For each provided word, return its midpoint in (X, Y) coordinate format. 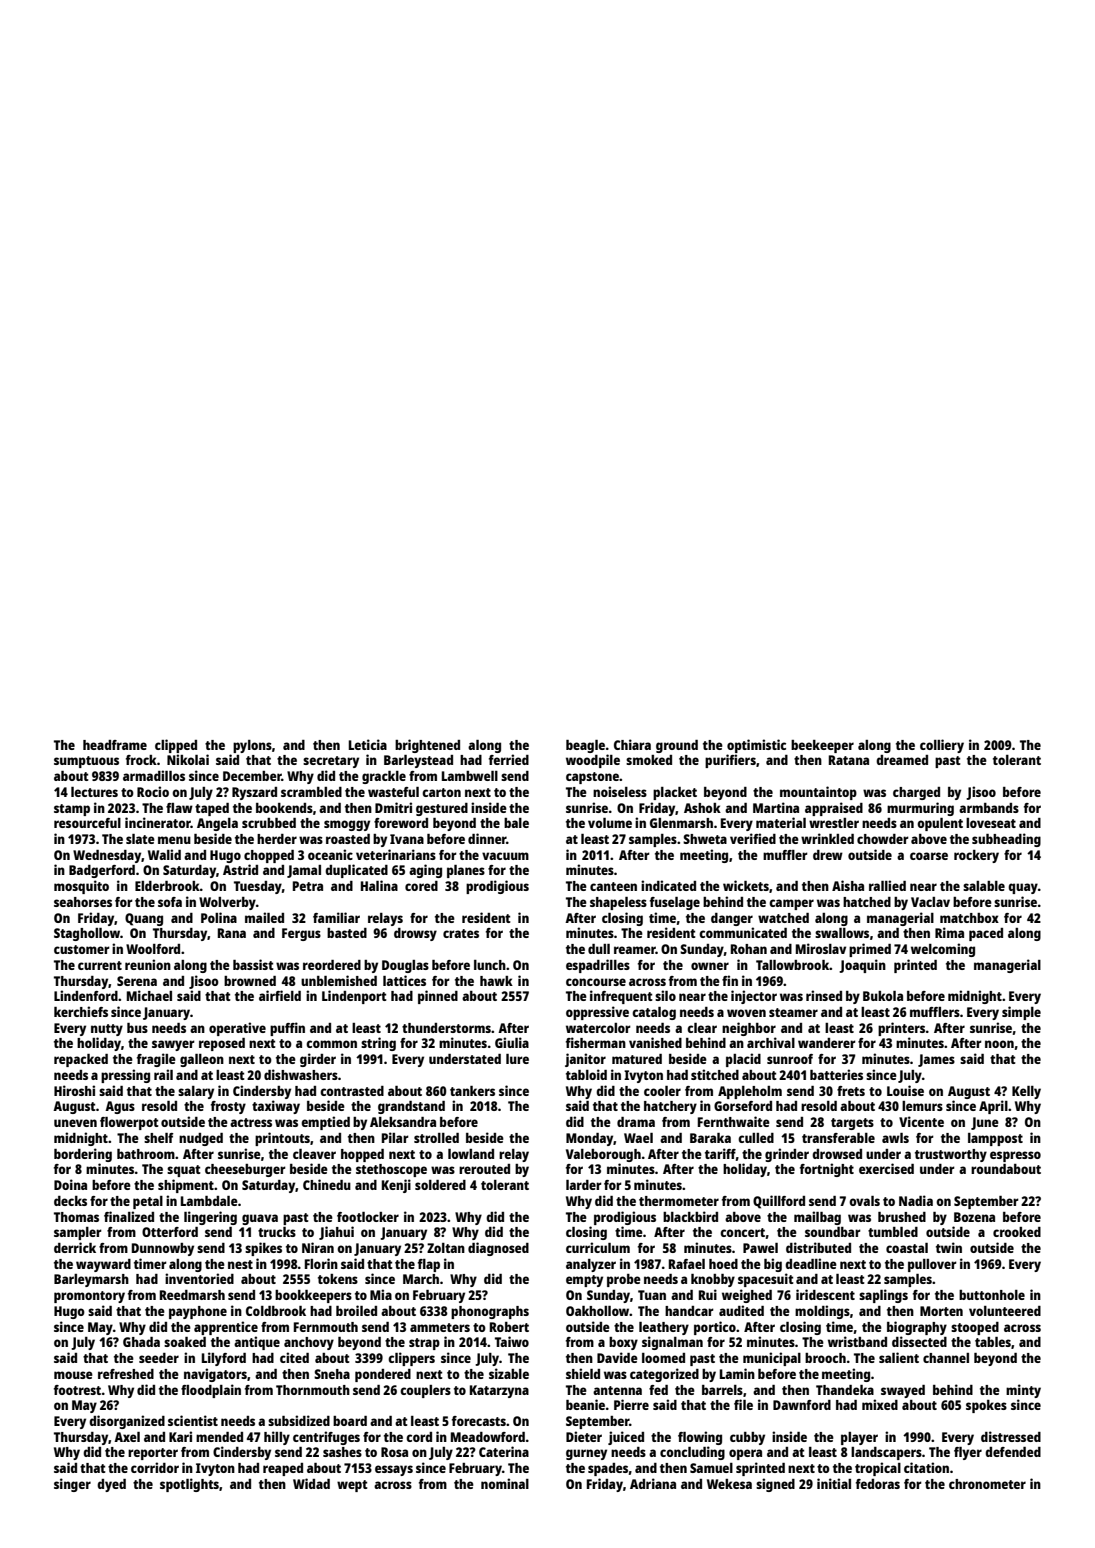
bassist (253, 964)
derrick (75, 1247)
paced (986, 934)
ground (677, 746)
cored (421, 886)
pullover (932, 1265)
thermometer (679, 1201)
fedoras (878, 1484)
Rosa (394, 1452)
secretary (331, 762)
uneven (75, 1123)
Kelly (1026, 1092)
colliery (942, 746)
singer (72, 1485)
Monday (590, 1139)
